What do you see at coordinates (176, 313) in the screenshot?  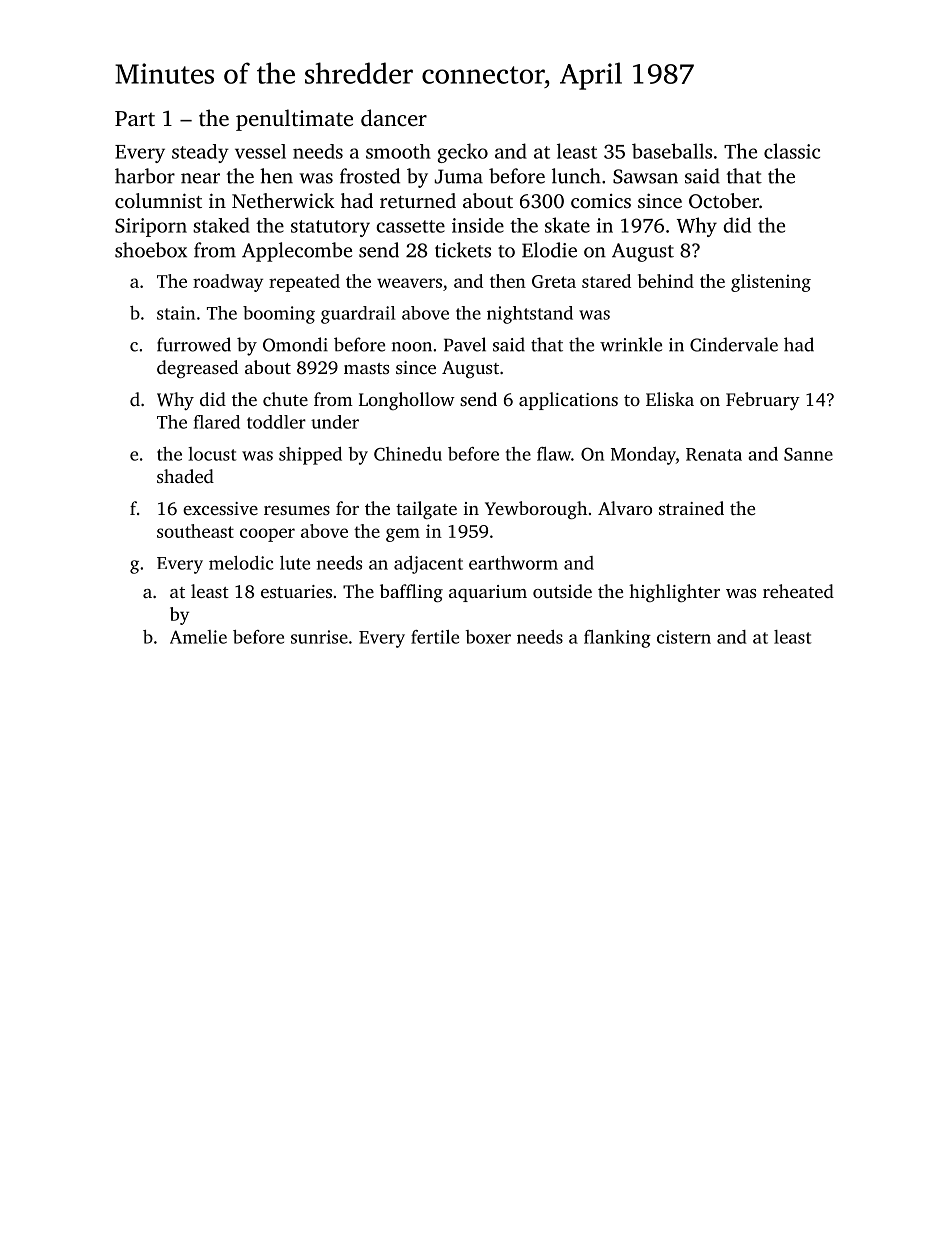 I see `stain` at bounding box center [176, 313].
